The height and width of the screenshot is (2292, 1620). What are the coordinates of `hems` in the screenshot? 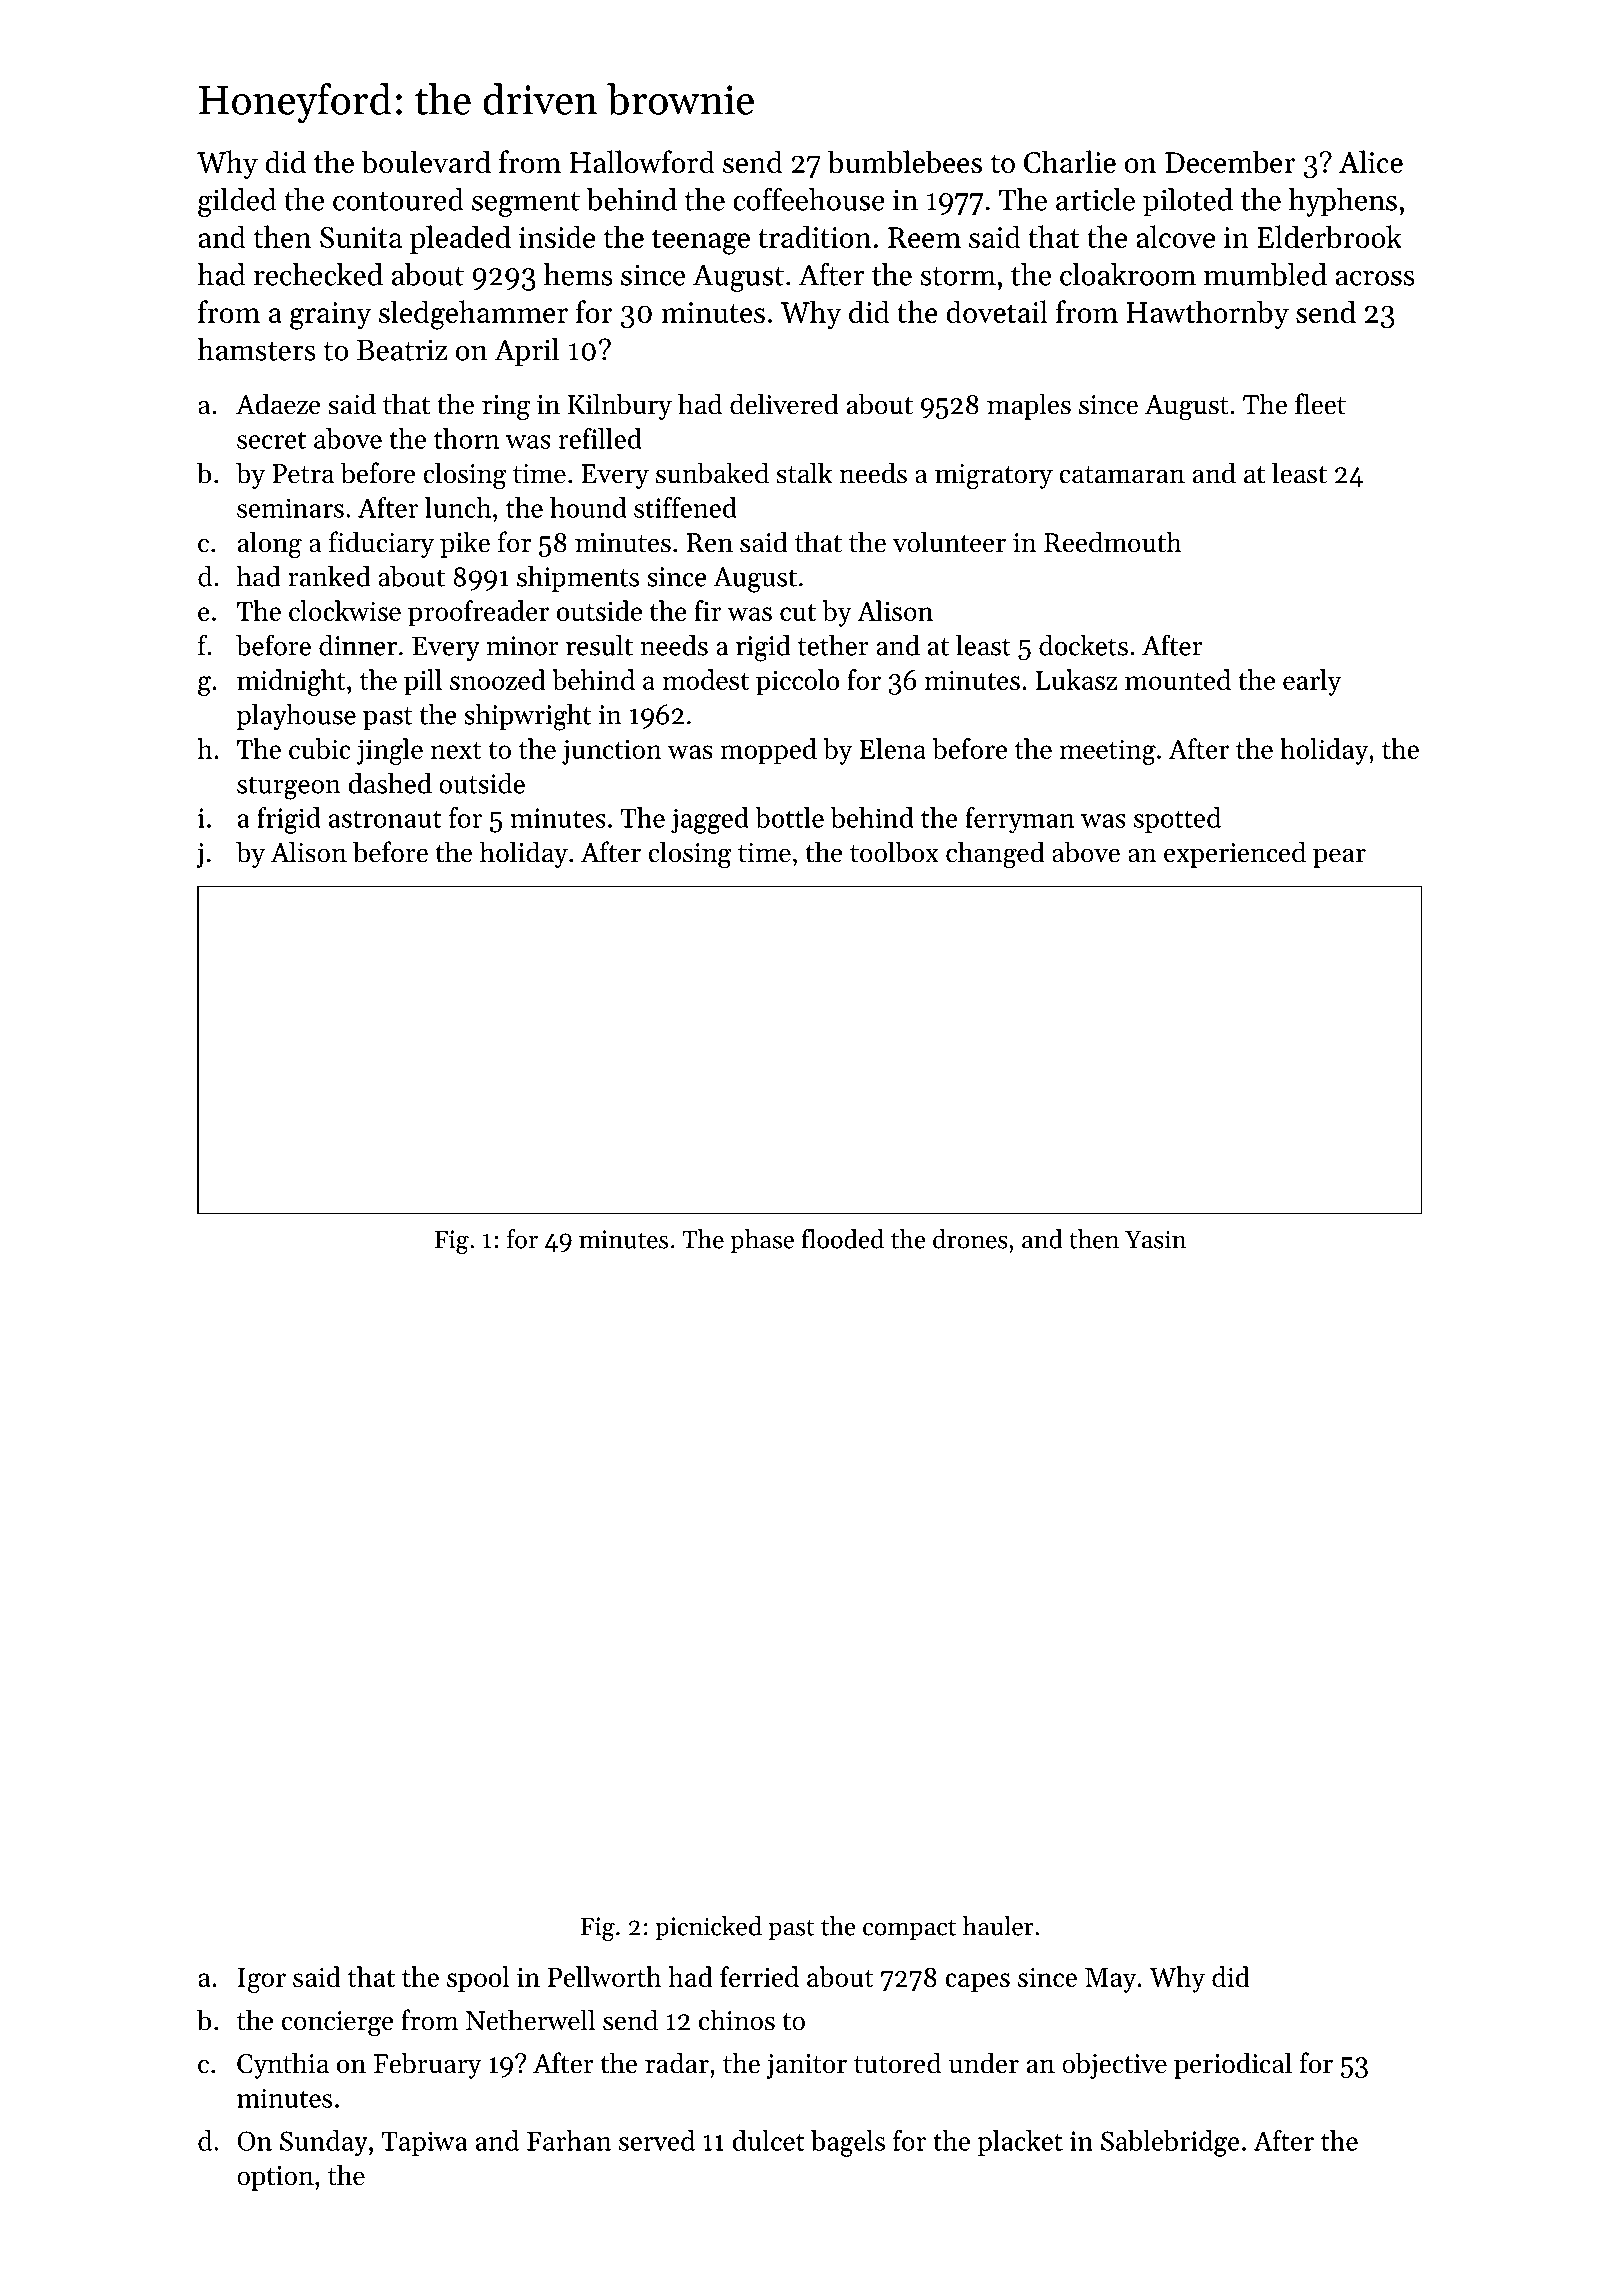 It's located at (578, 274).
